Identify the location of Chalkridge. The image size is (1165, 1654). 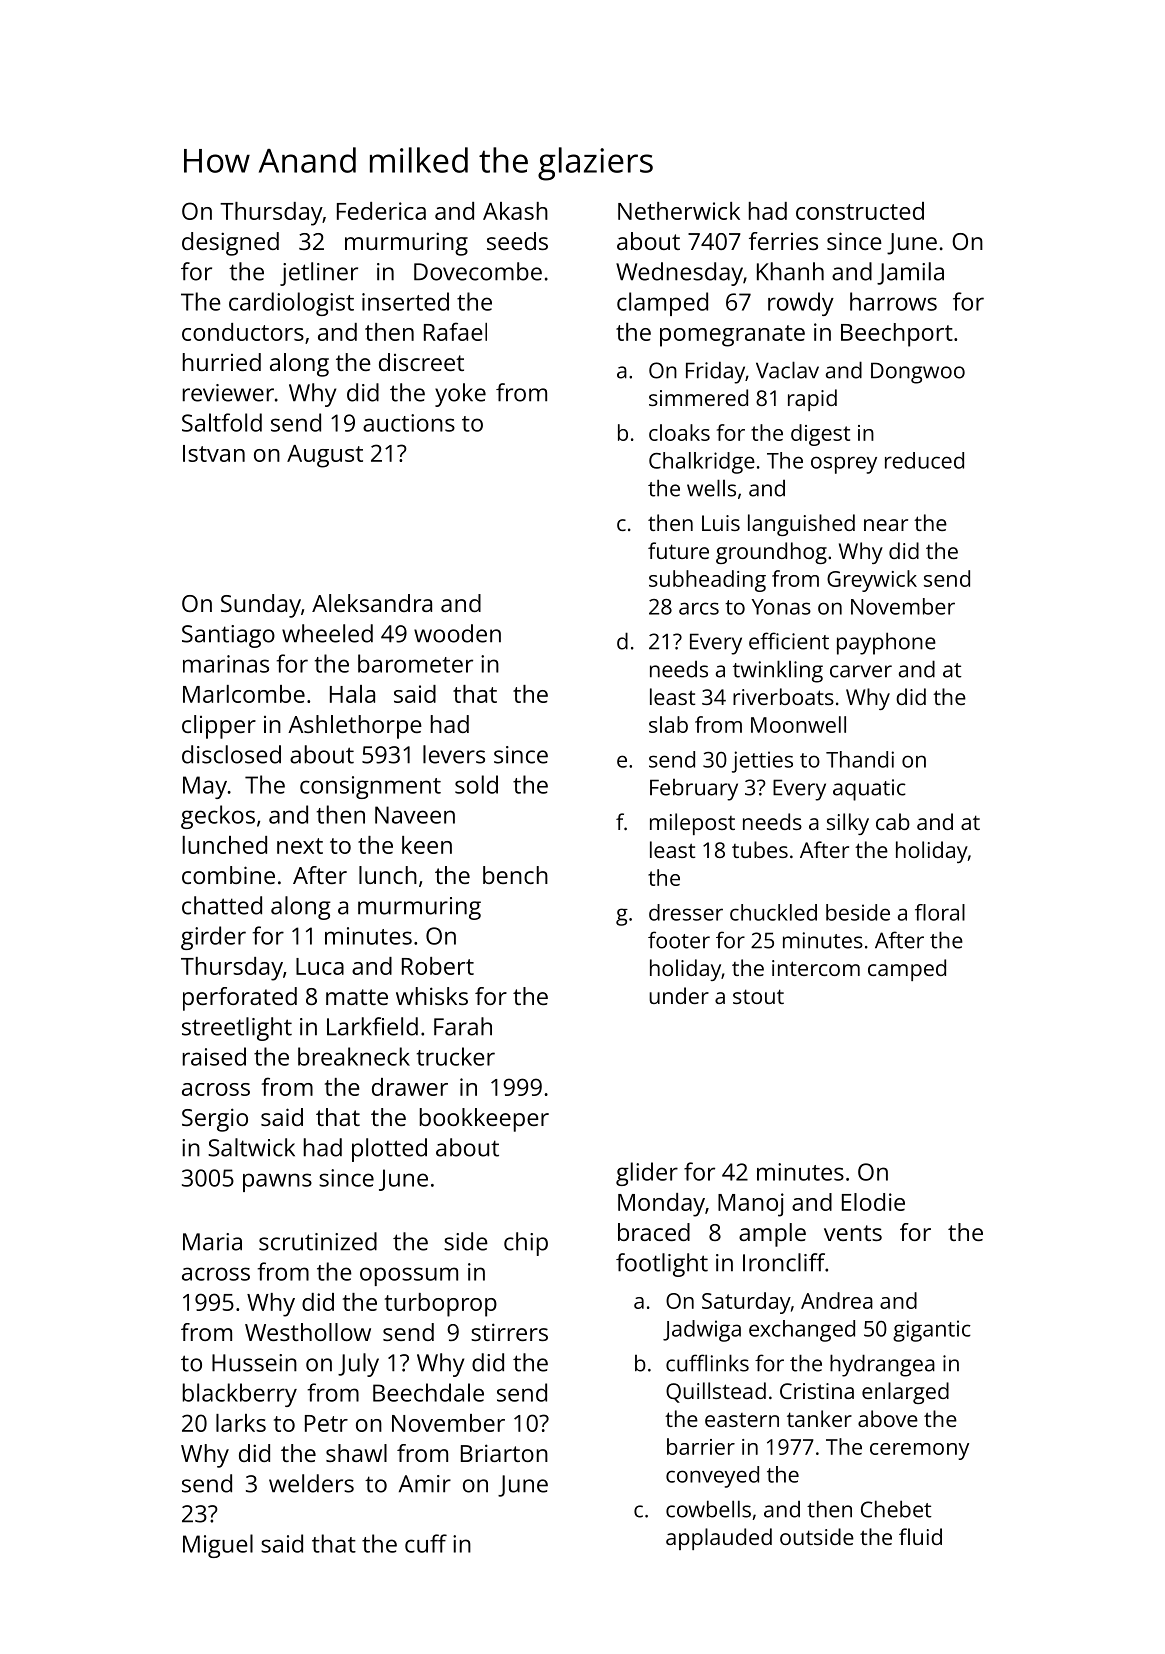
(702, 463).
